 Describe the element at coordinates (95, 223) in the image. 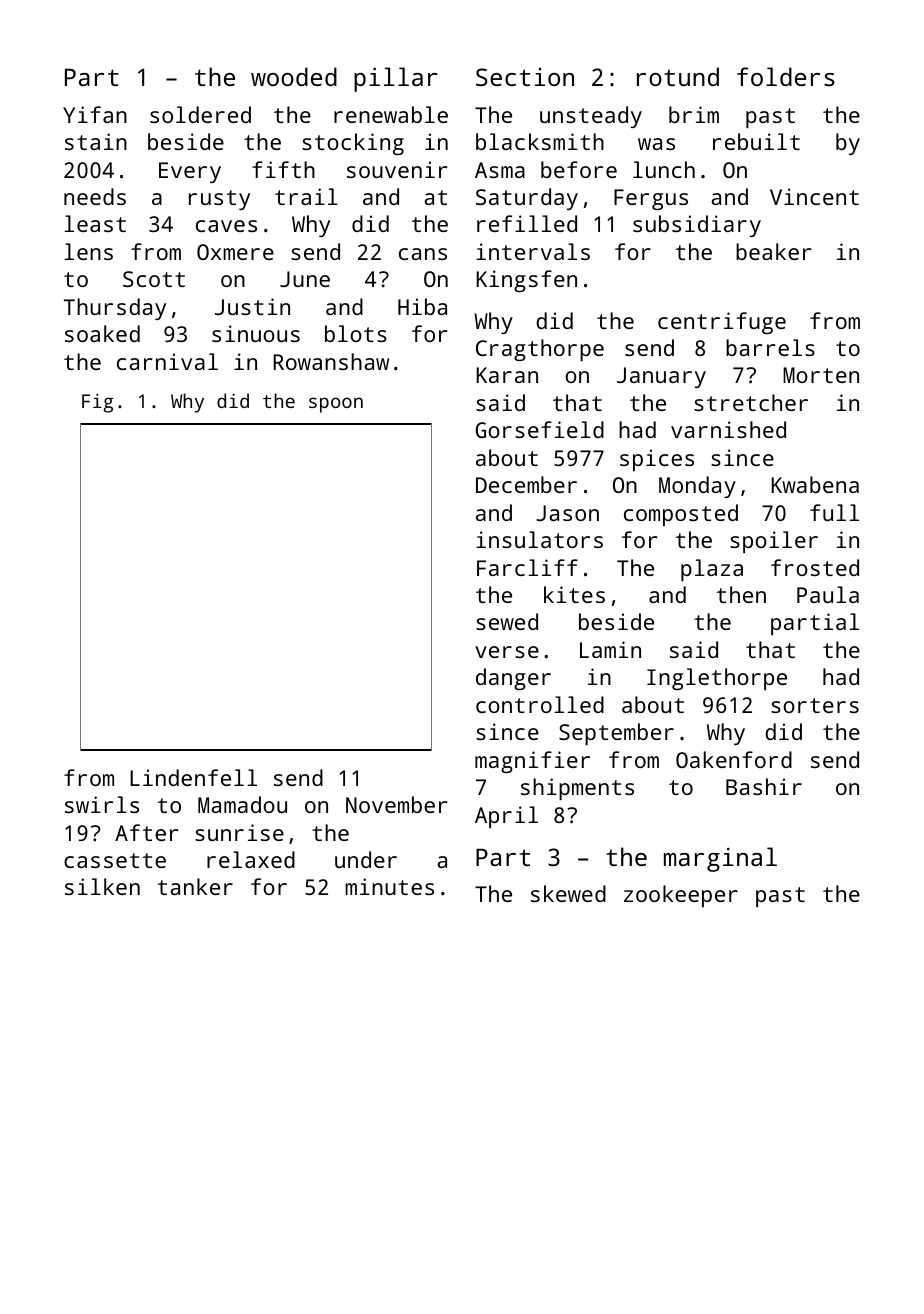

I see `least` at that location.
